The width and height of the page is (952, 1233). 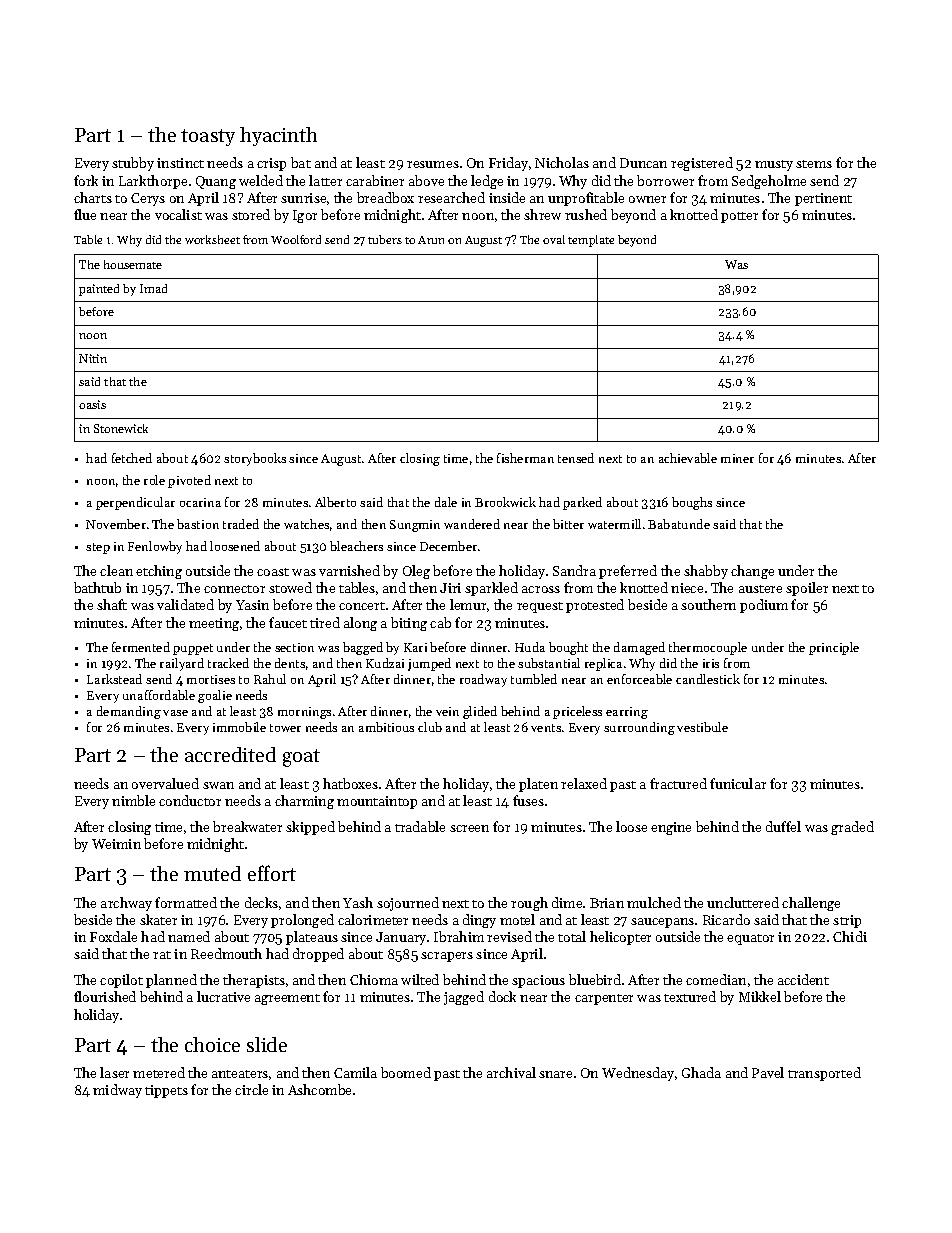 What do you see at coordinates (511, 1072) in the page?
I see `archival` at bounding box center [511, 1072].
